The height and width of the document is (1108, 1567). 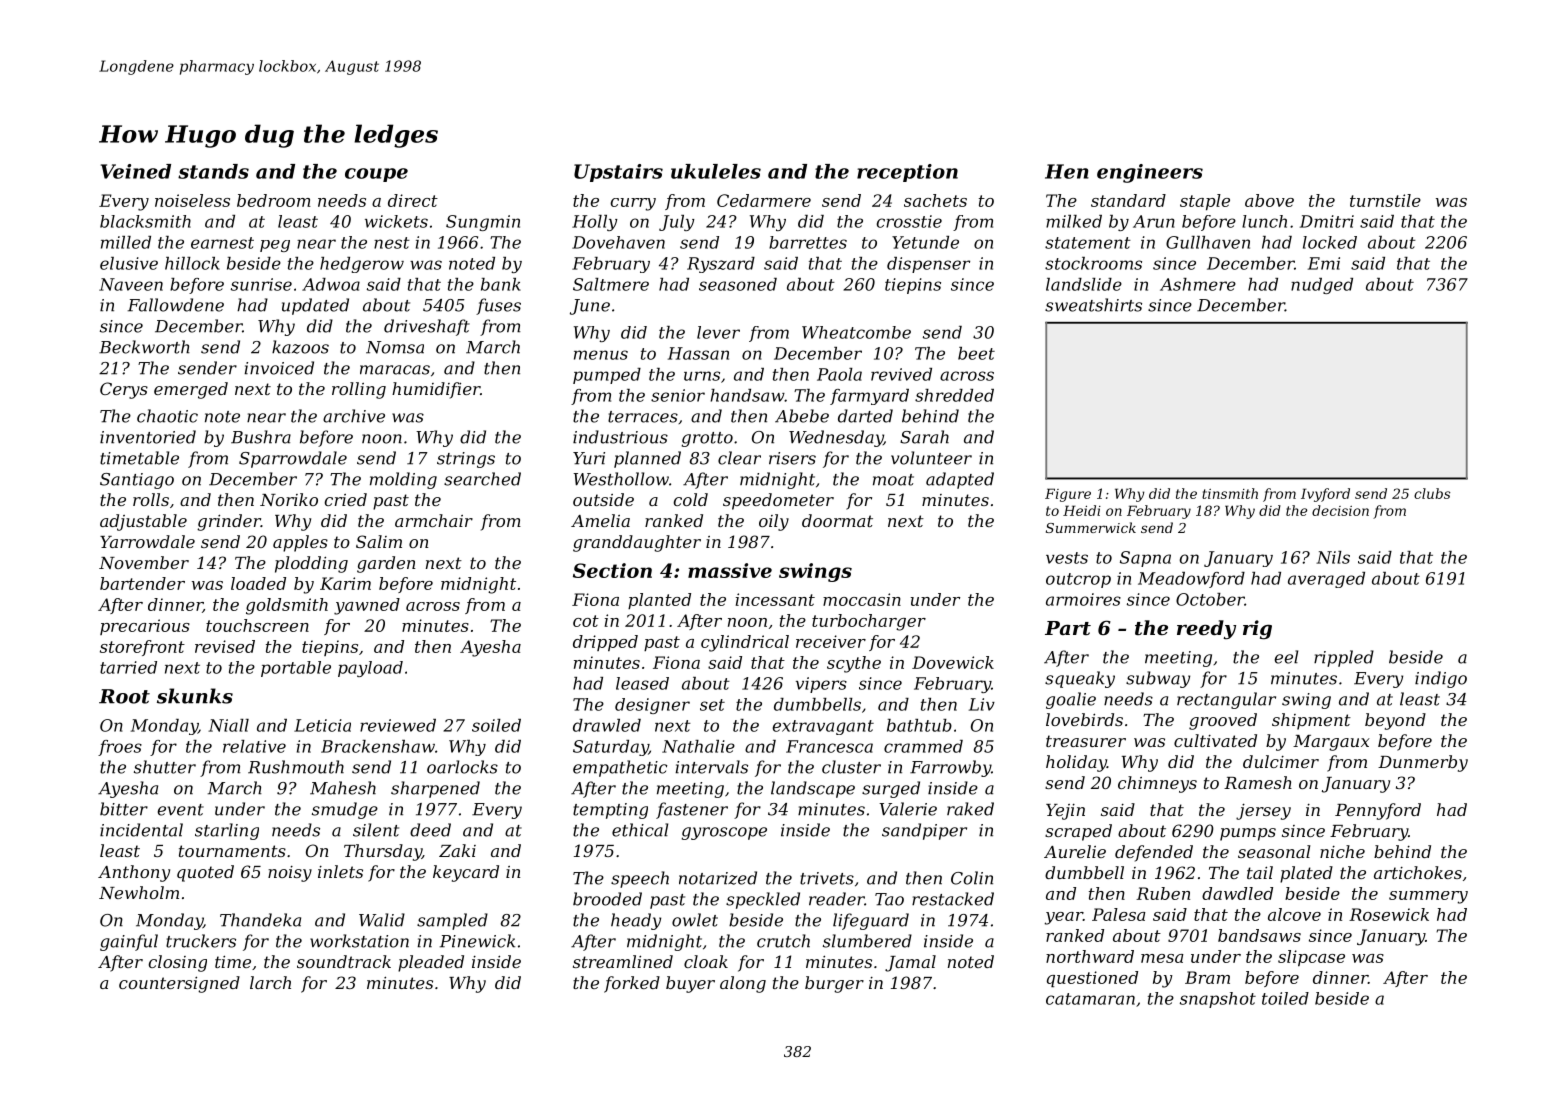 What do you see at coordinates (953, 662) in the document?
I see `Dovewick` at bounding box center [953, 662].
